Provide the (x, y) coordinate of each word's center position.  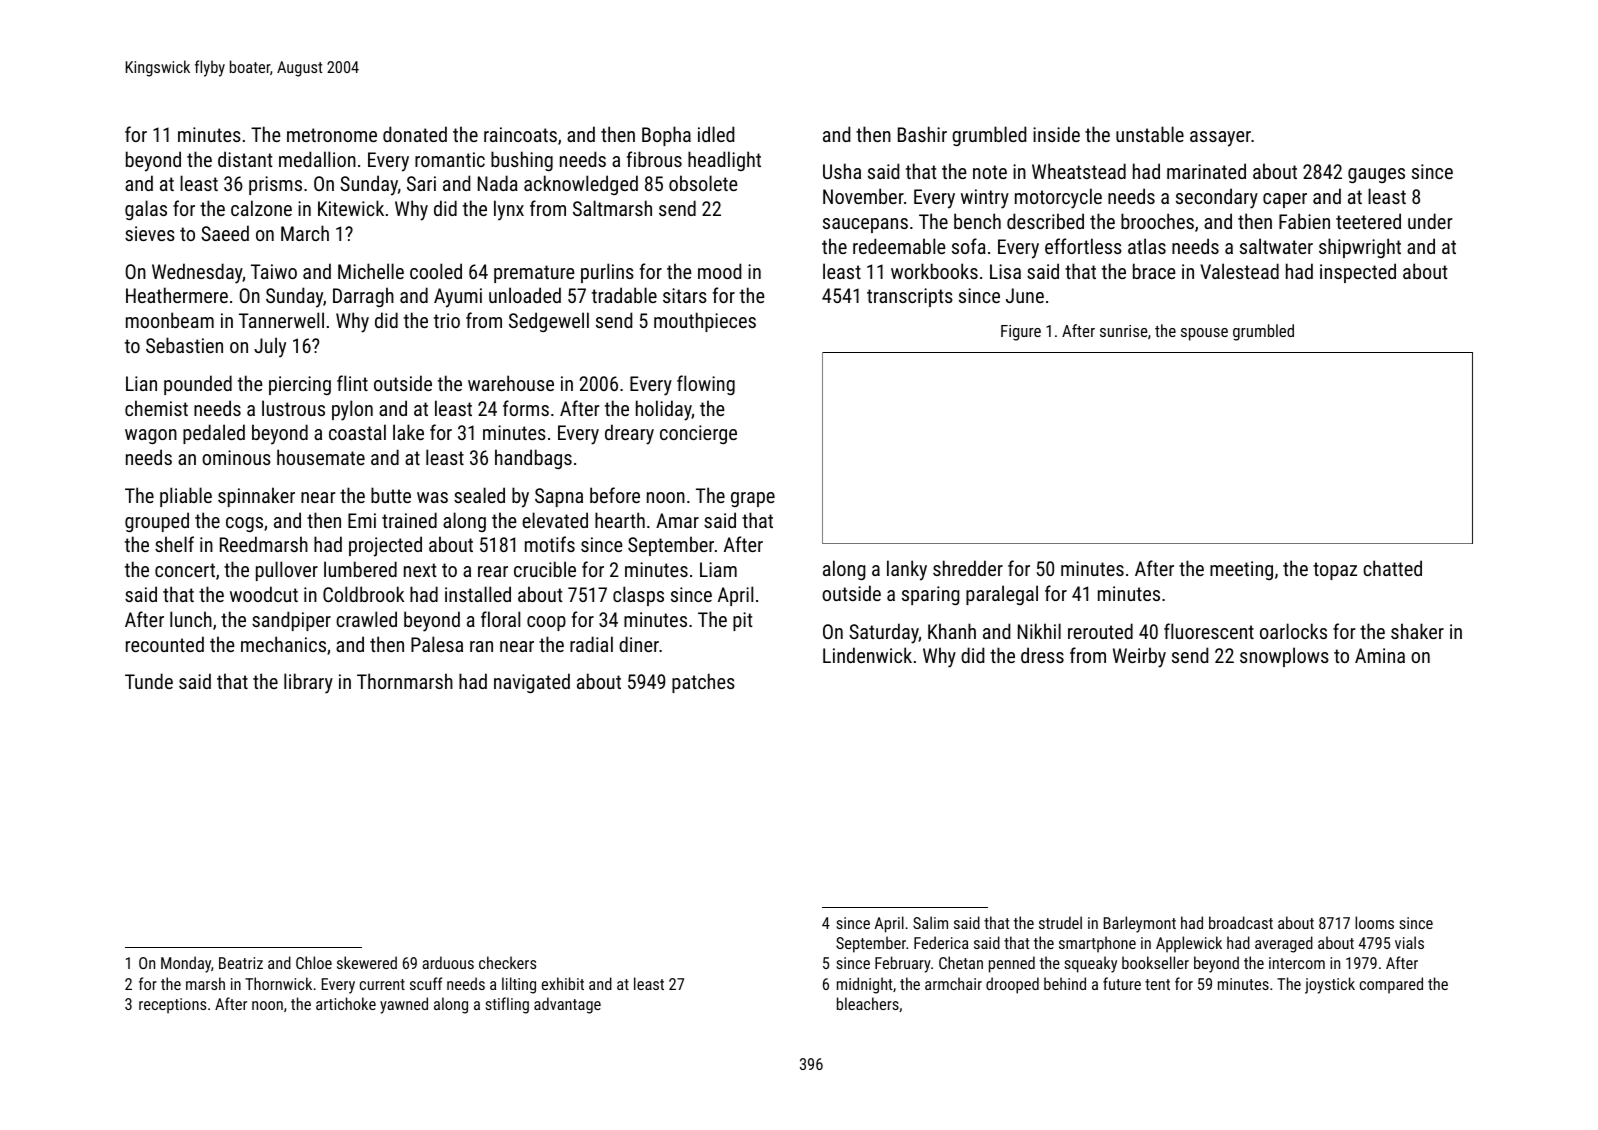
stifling (507, 1005)
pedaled (214, 434)
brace (1154, 271)
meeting (1241, 570)
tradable (624, 295)
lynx (509, 210)
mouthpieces (705, 322)
